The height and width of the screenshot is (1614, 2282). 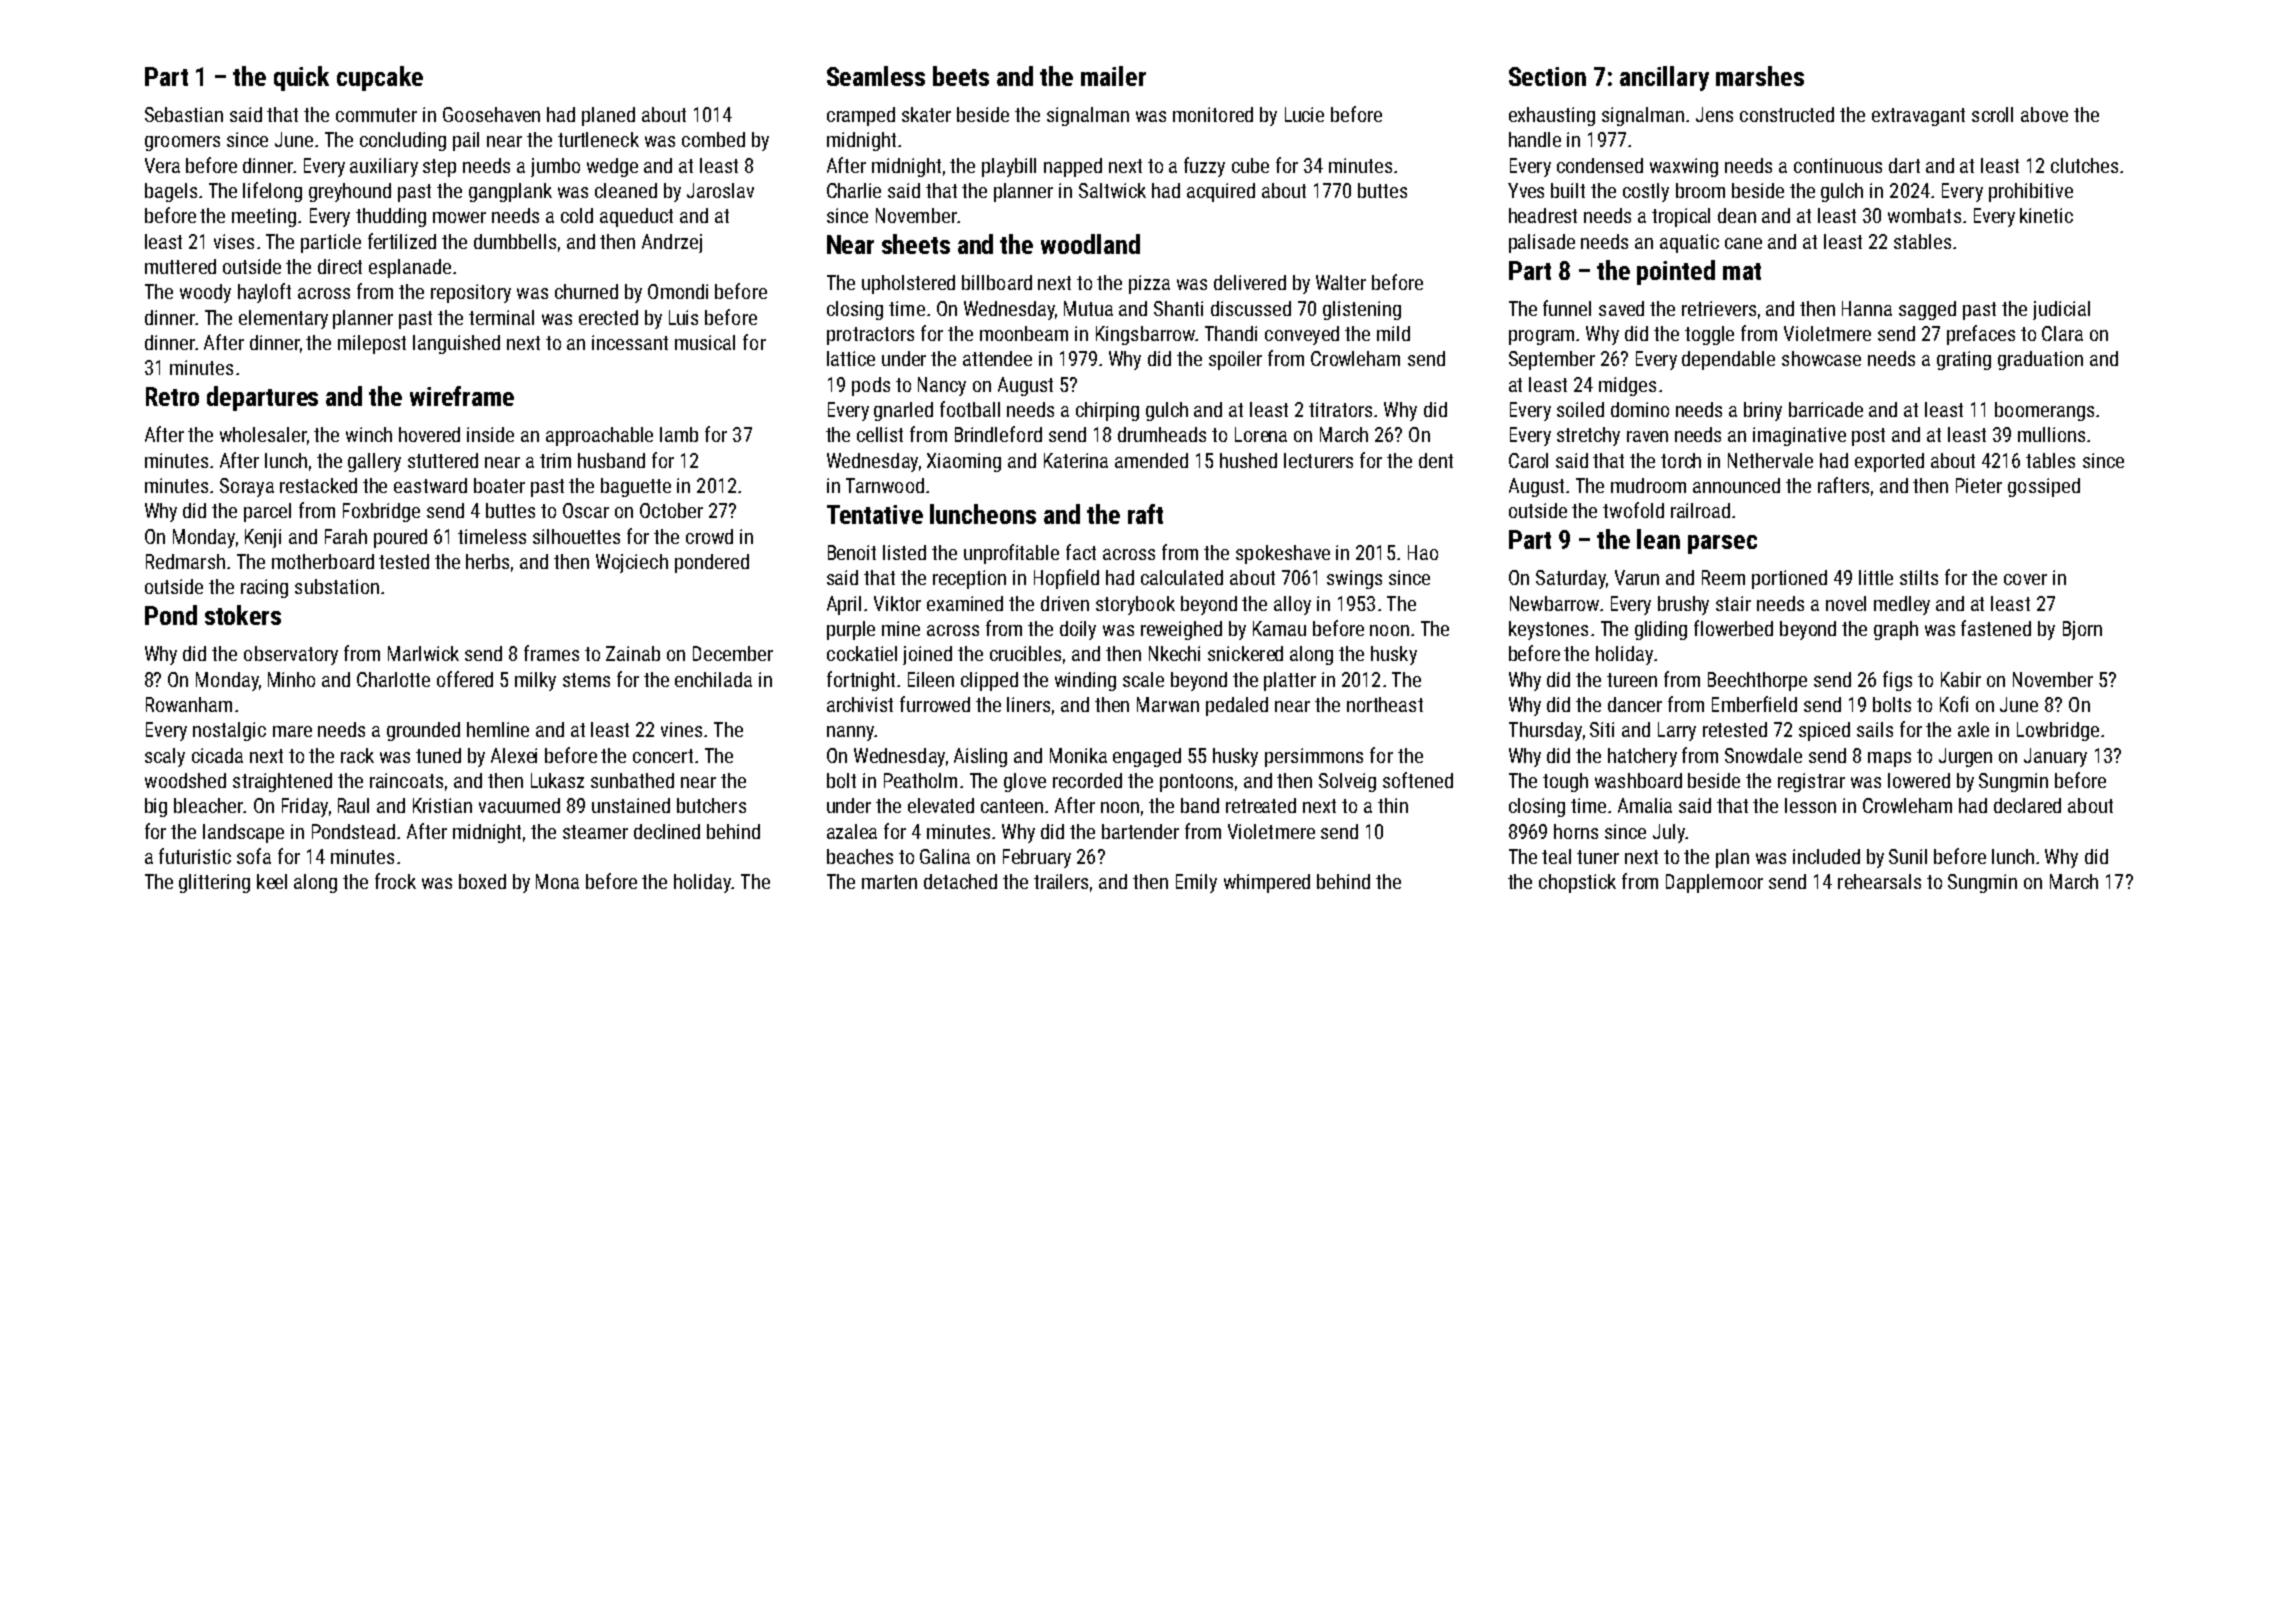 I want to click on Tarnwood, so click(x=885, y=485).
